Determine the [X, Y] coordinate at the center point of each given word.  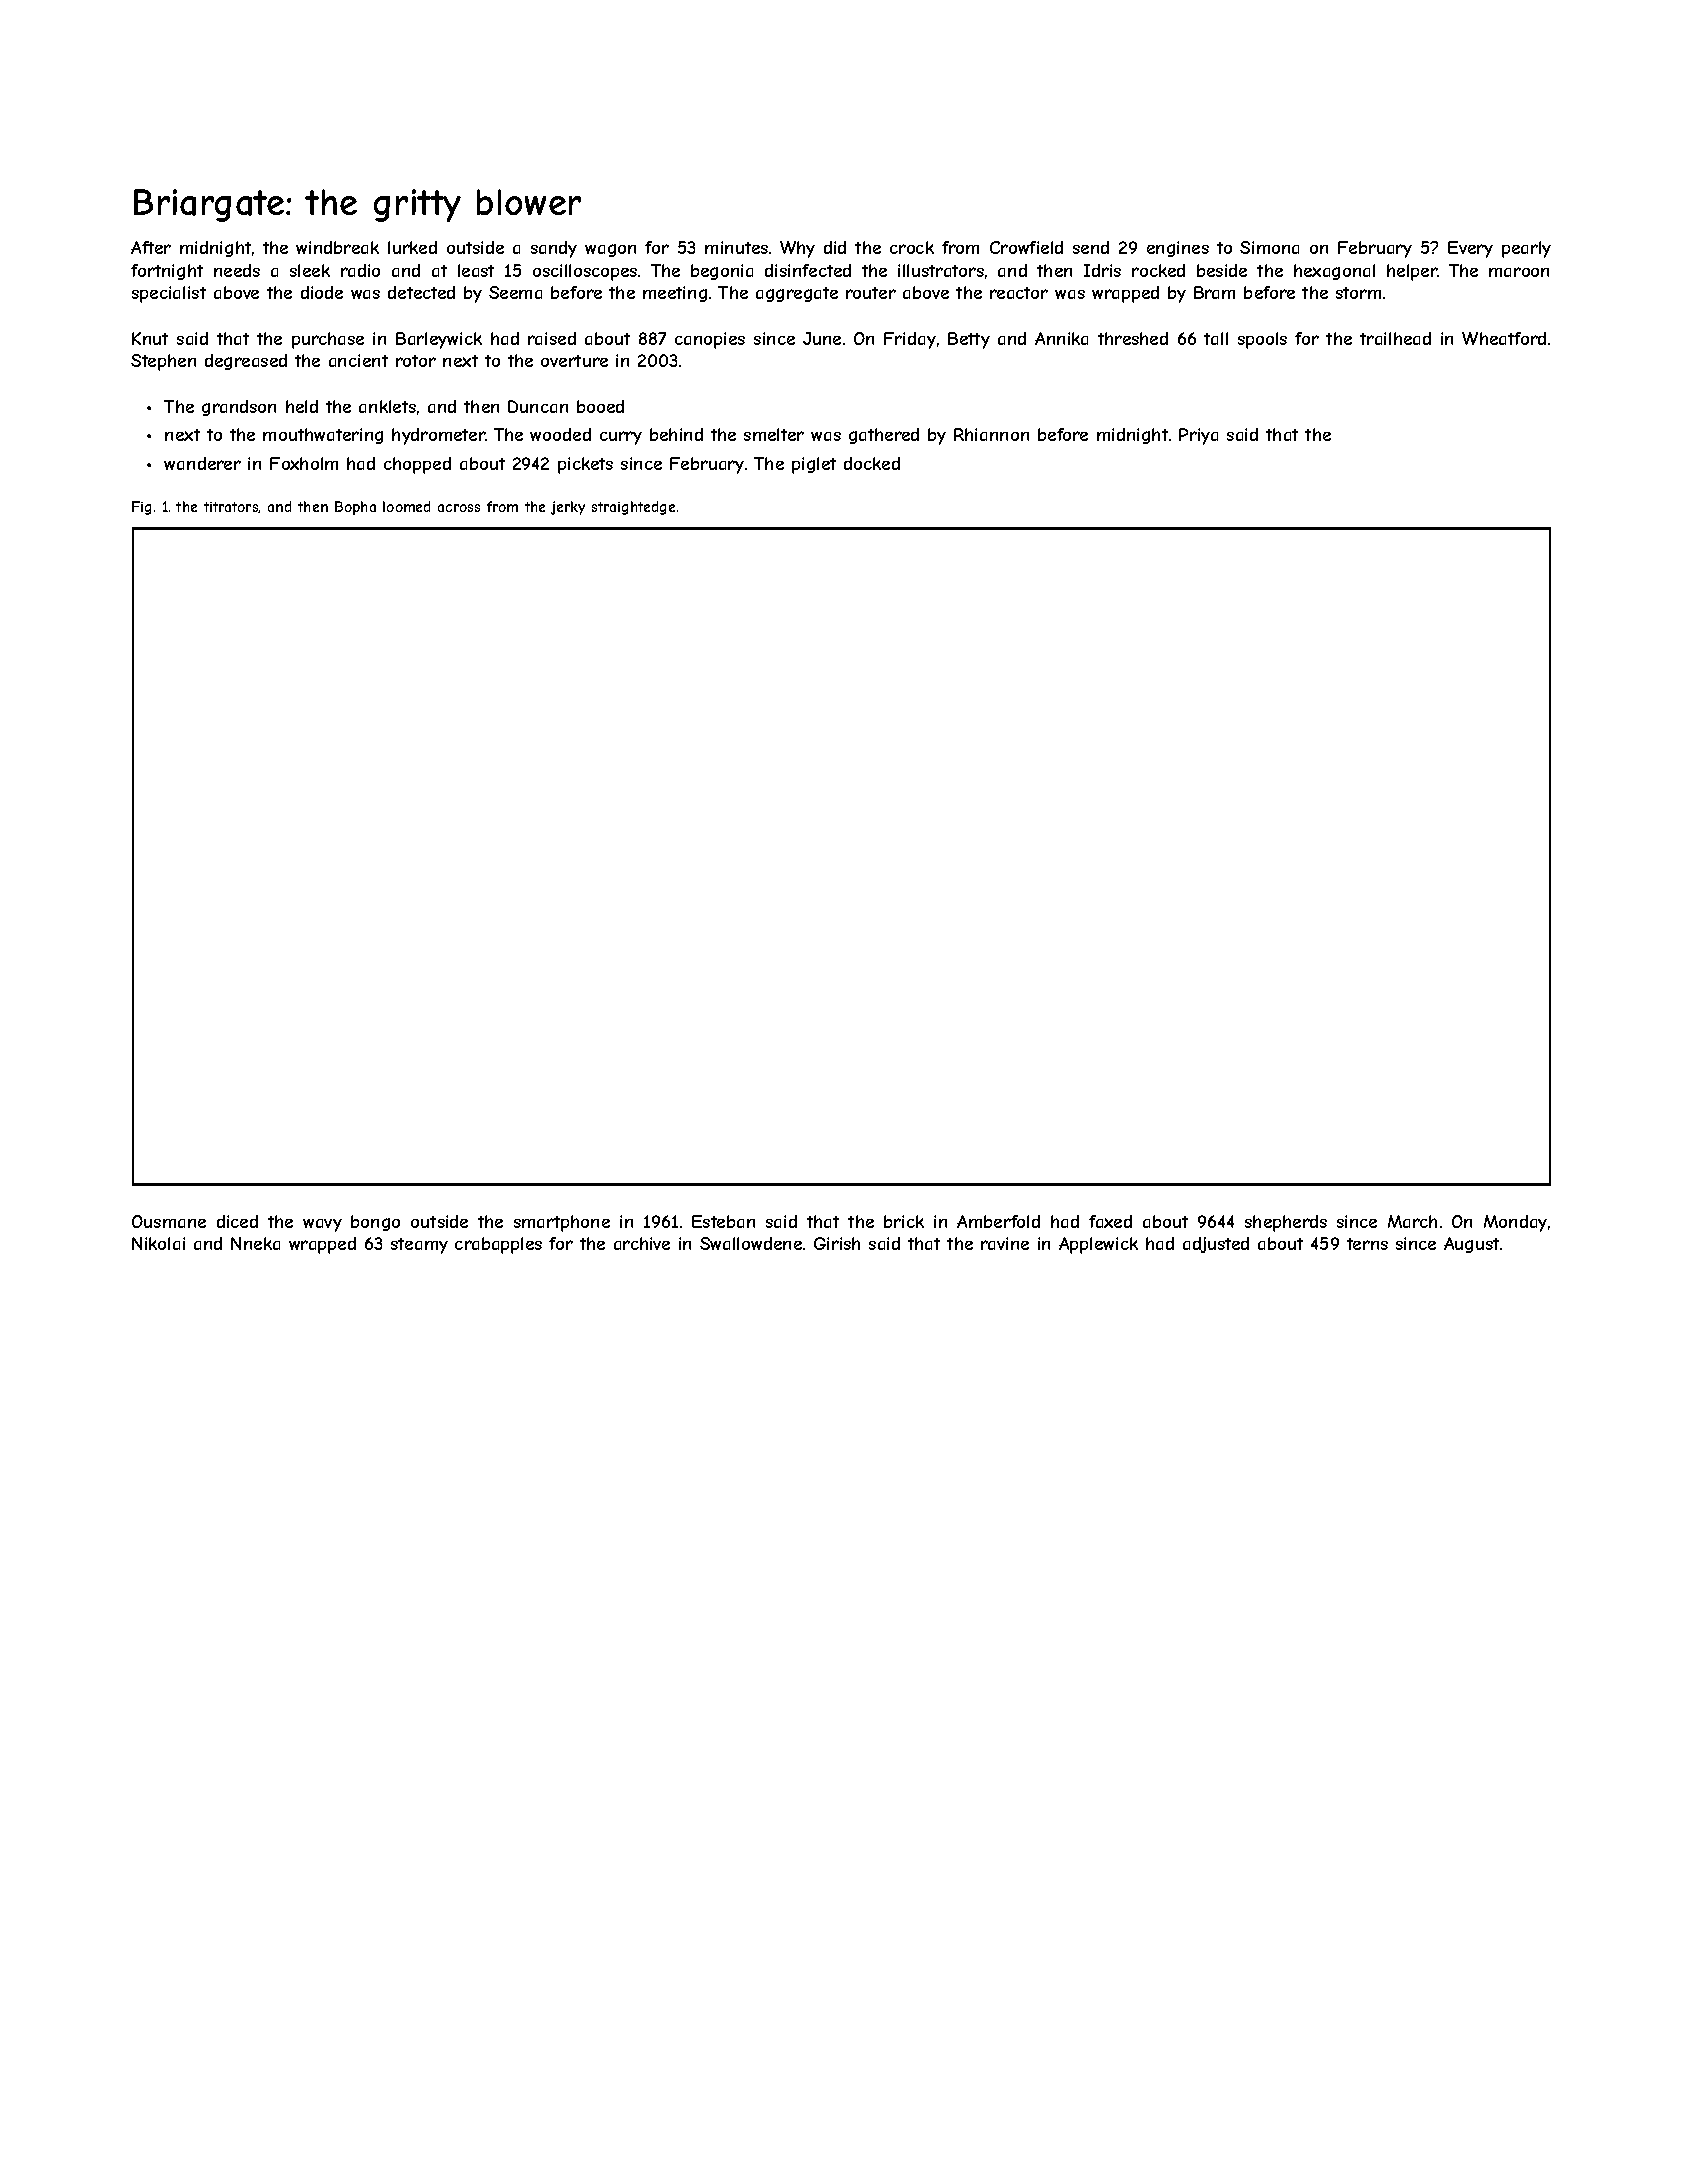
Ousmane [169, 1221]
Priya [1198, 436]
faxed [1110, 1221]
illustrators [941, 270]
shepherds [1286, 1223]
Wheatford [1504, 338]
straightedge [633, 508]
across [459, 508]
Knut [150, 338]
